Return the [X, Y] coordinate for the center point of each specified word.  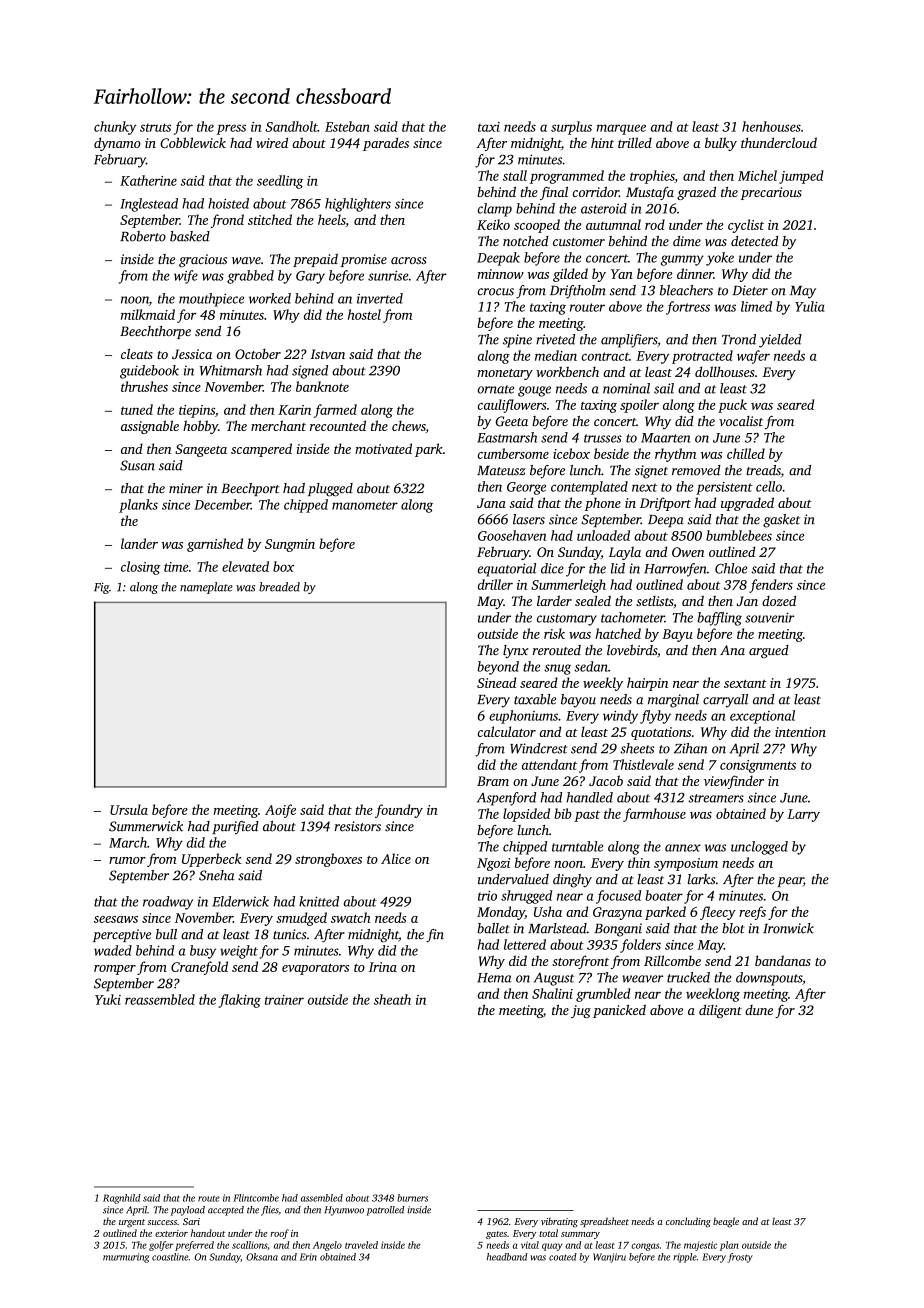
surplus [571, 128]
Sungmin [290, 545]
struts [155, 127]
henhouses [771, 126]
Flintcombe [256, 1198]
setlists [654, 601]
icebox [571, 453]
